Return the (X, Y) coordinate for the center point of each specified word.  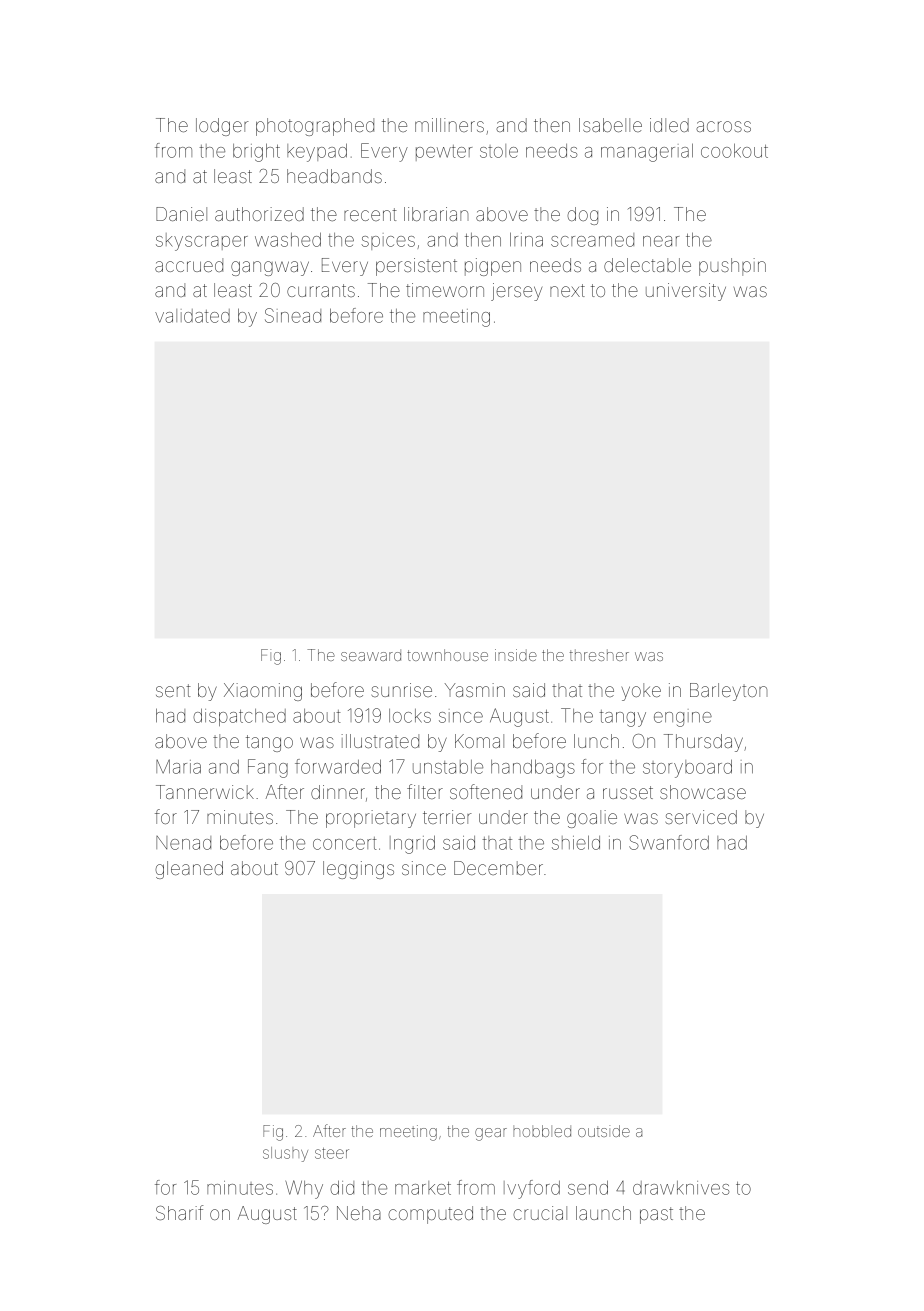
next (567, 290)
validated (192, 316)
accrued (189, 265)
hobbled (542, 1131)
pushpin (732, 267)
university (686, 292)
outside (604, 1131)
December (498, 868)
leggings (358, 870)
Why (304, 1189)
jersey (516, 292)
